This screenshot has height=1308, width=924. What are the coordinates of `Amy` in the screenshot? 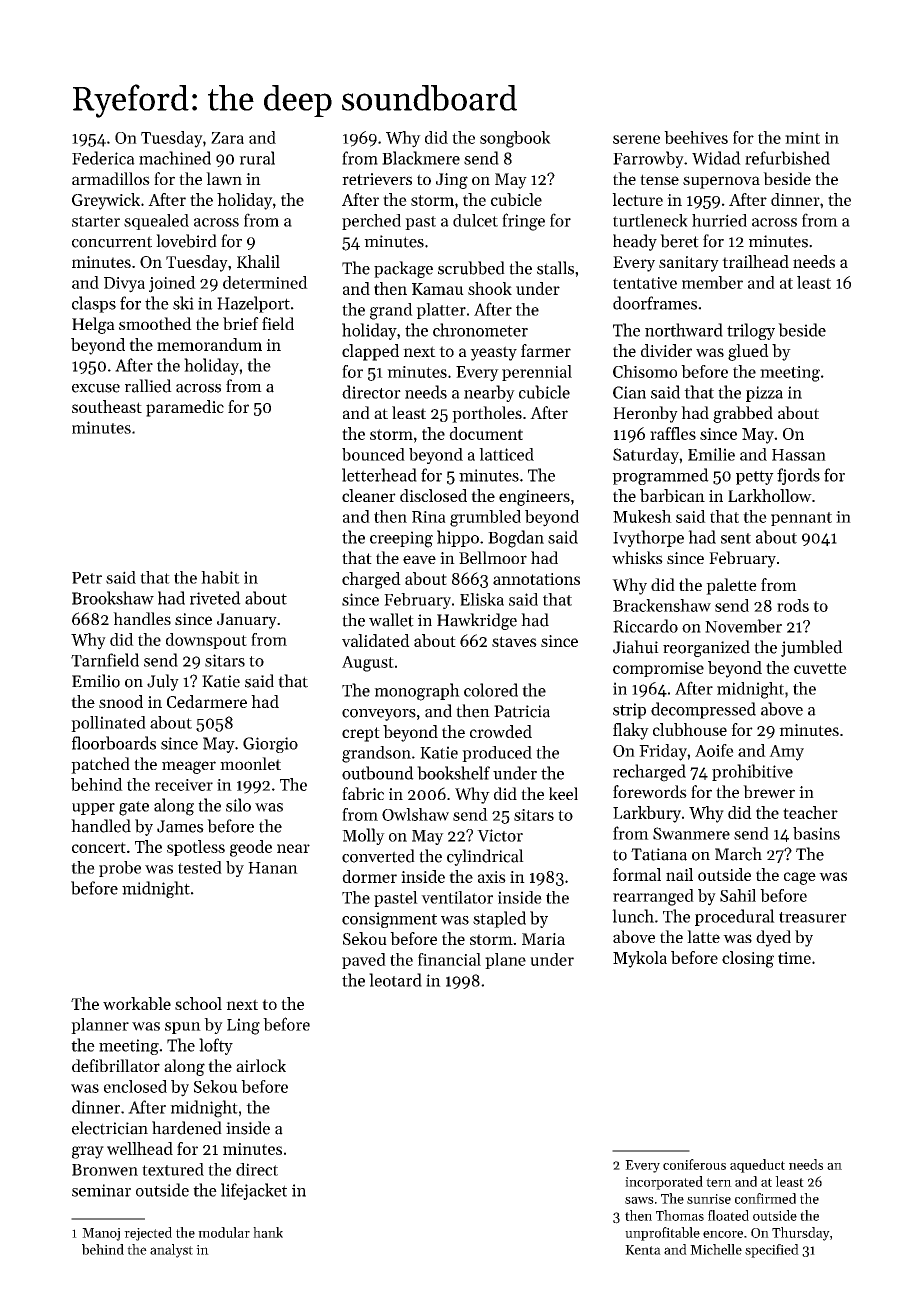 It's located at (786, 753).
